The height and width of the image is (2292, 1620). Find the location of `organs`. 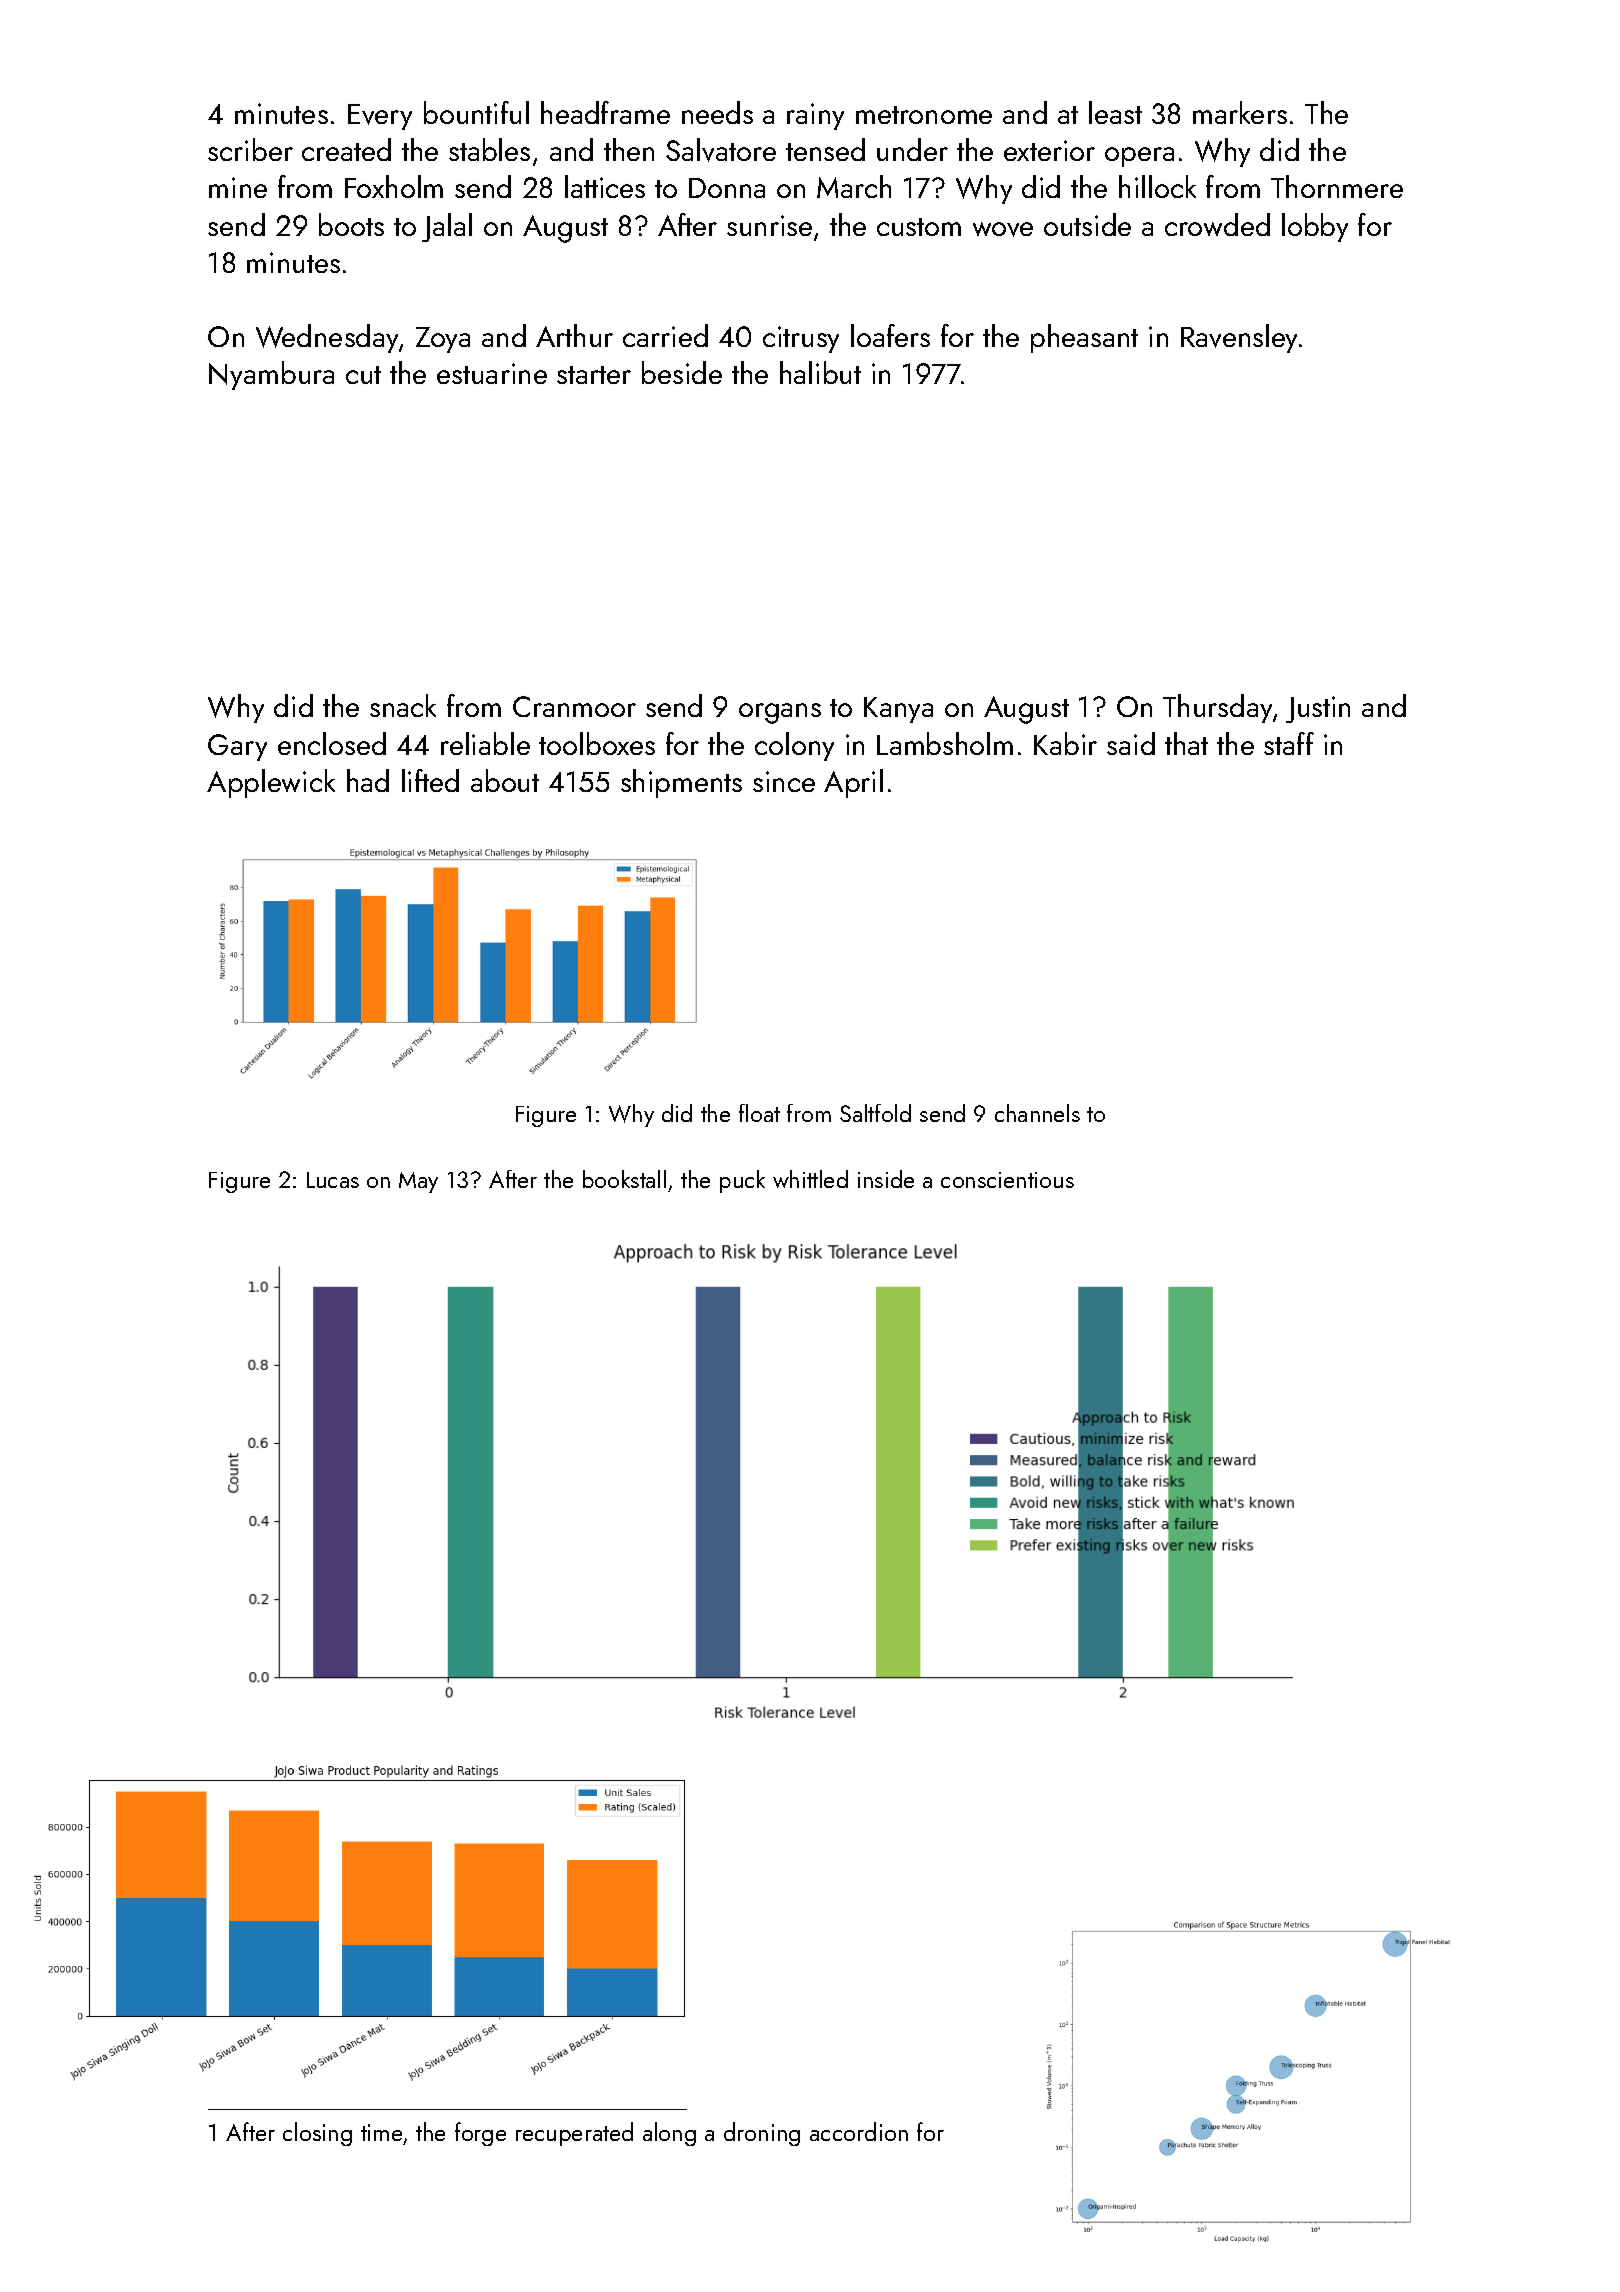

organs is located at coordinates (780, 713).
